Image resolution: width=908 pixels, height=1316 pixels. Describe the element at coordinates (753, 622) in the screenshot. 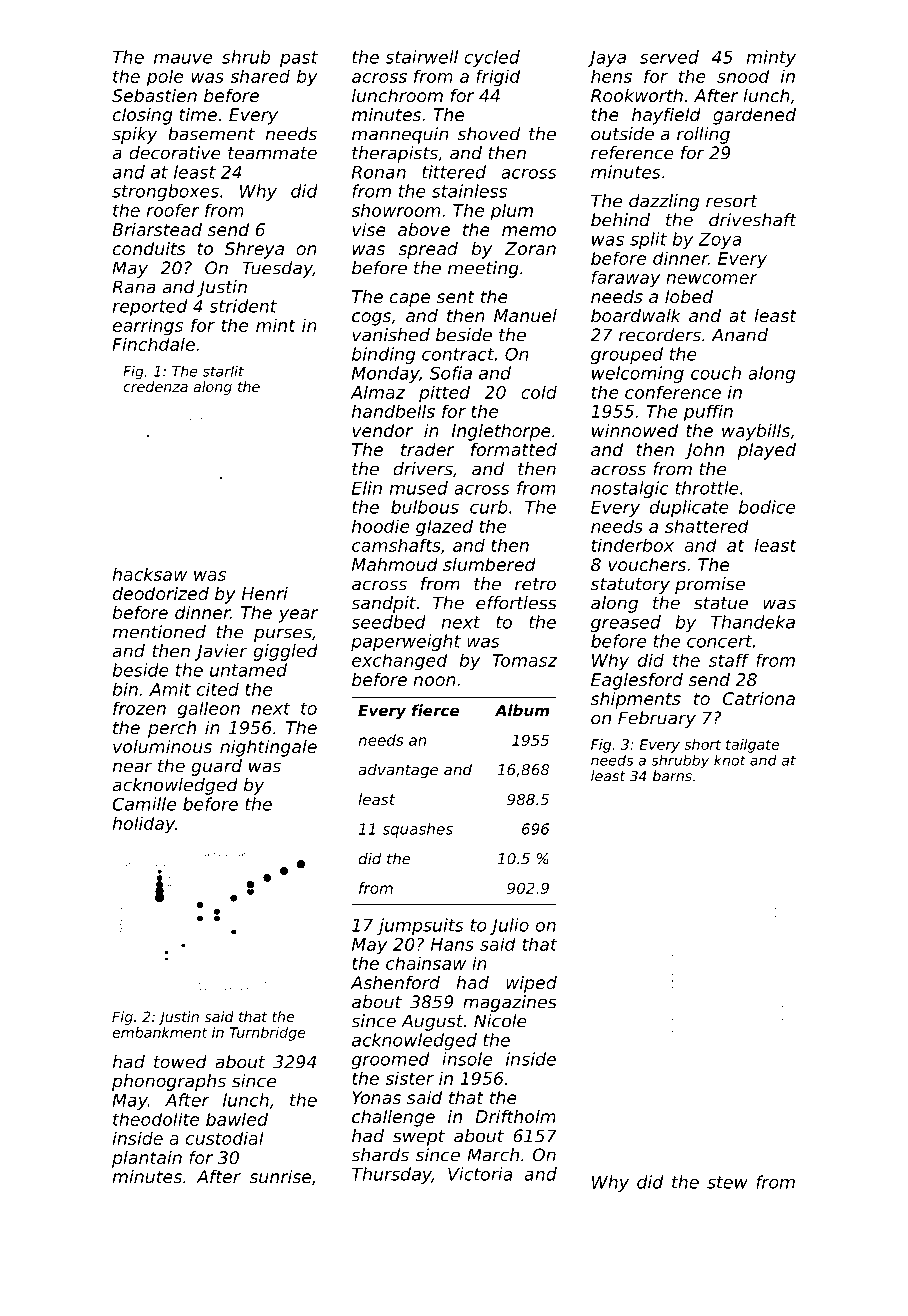

I see `Thandeka` at that location.
